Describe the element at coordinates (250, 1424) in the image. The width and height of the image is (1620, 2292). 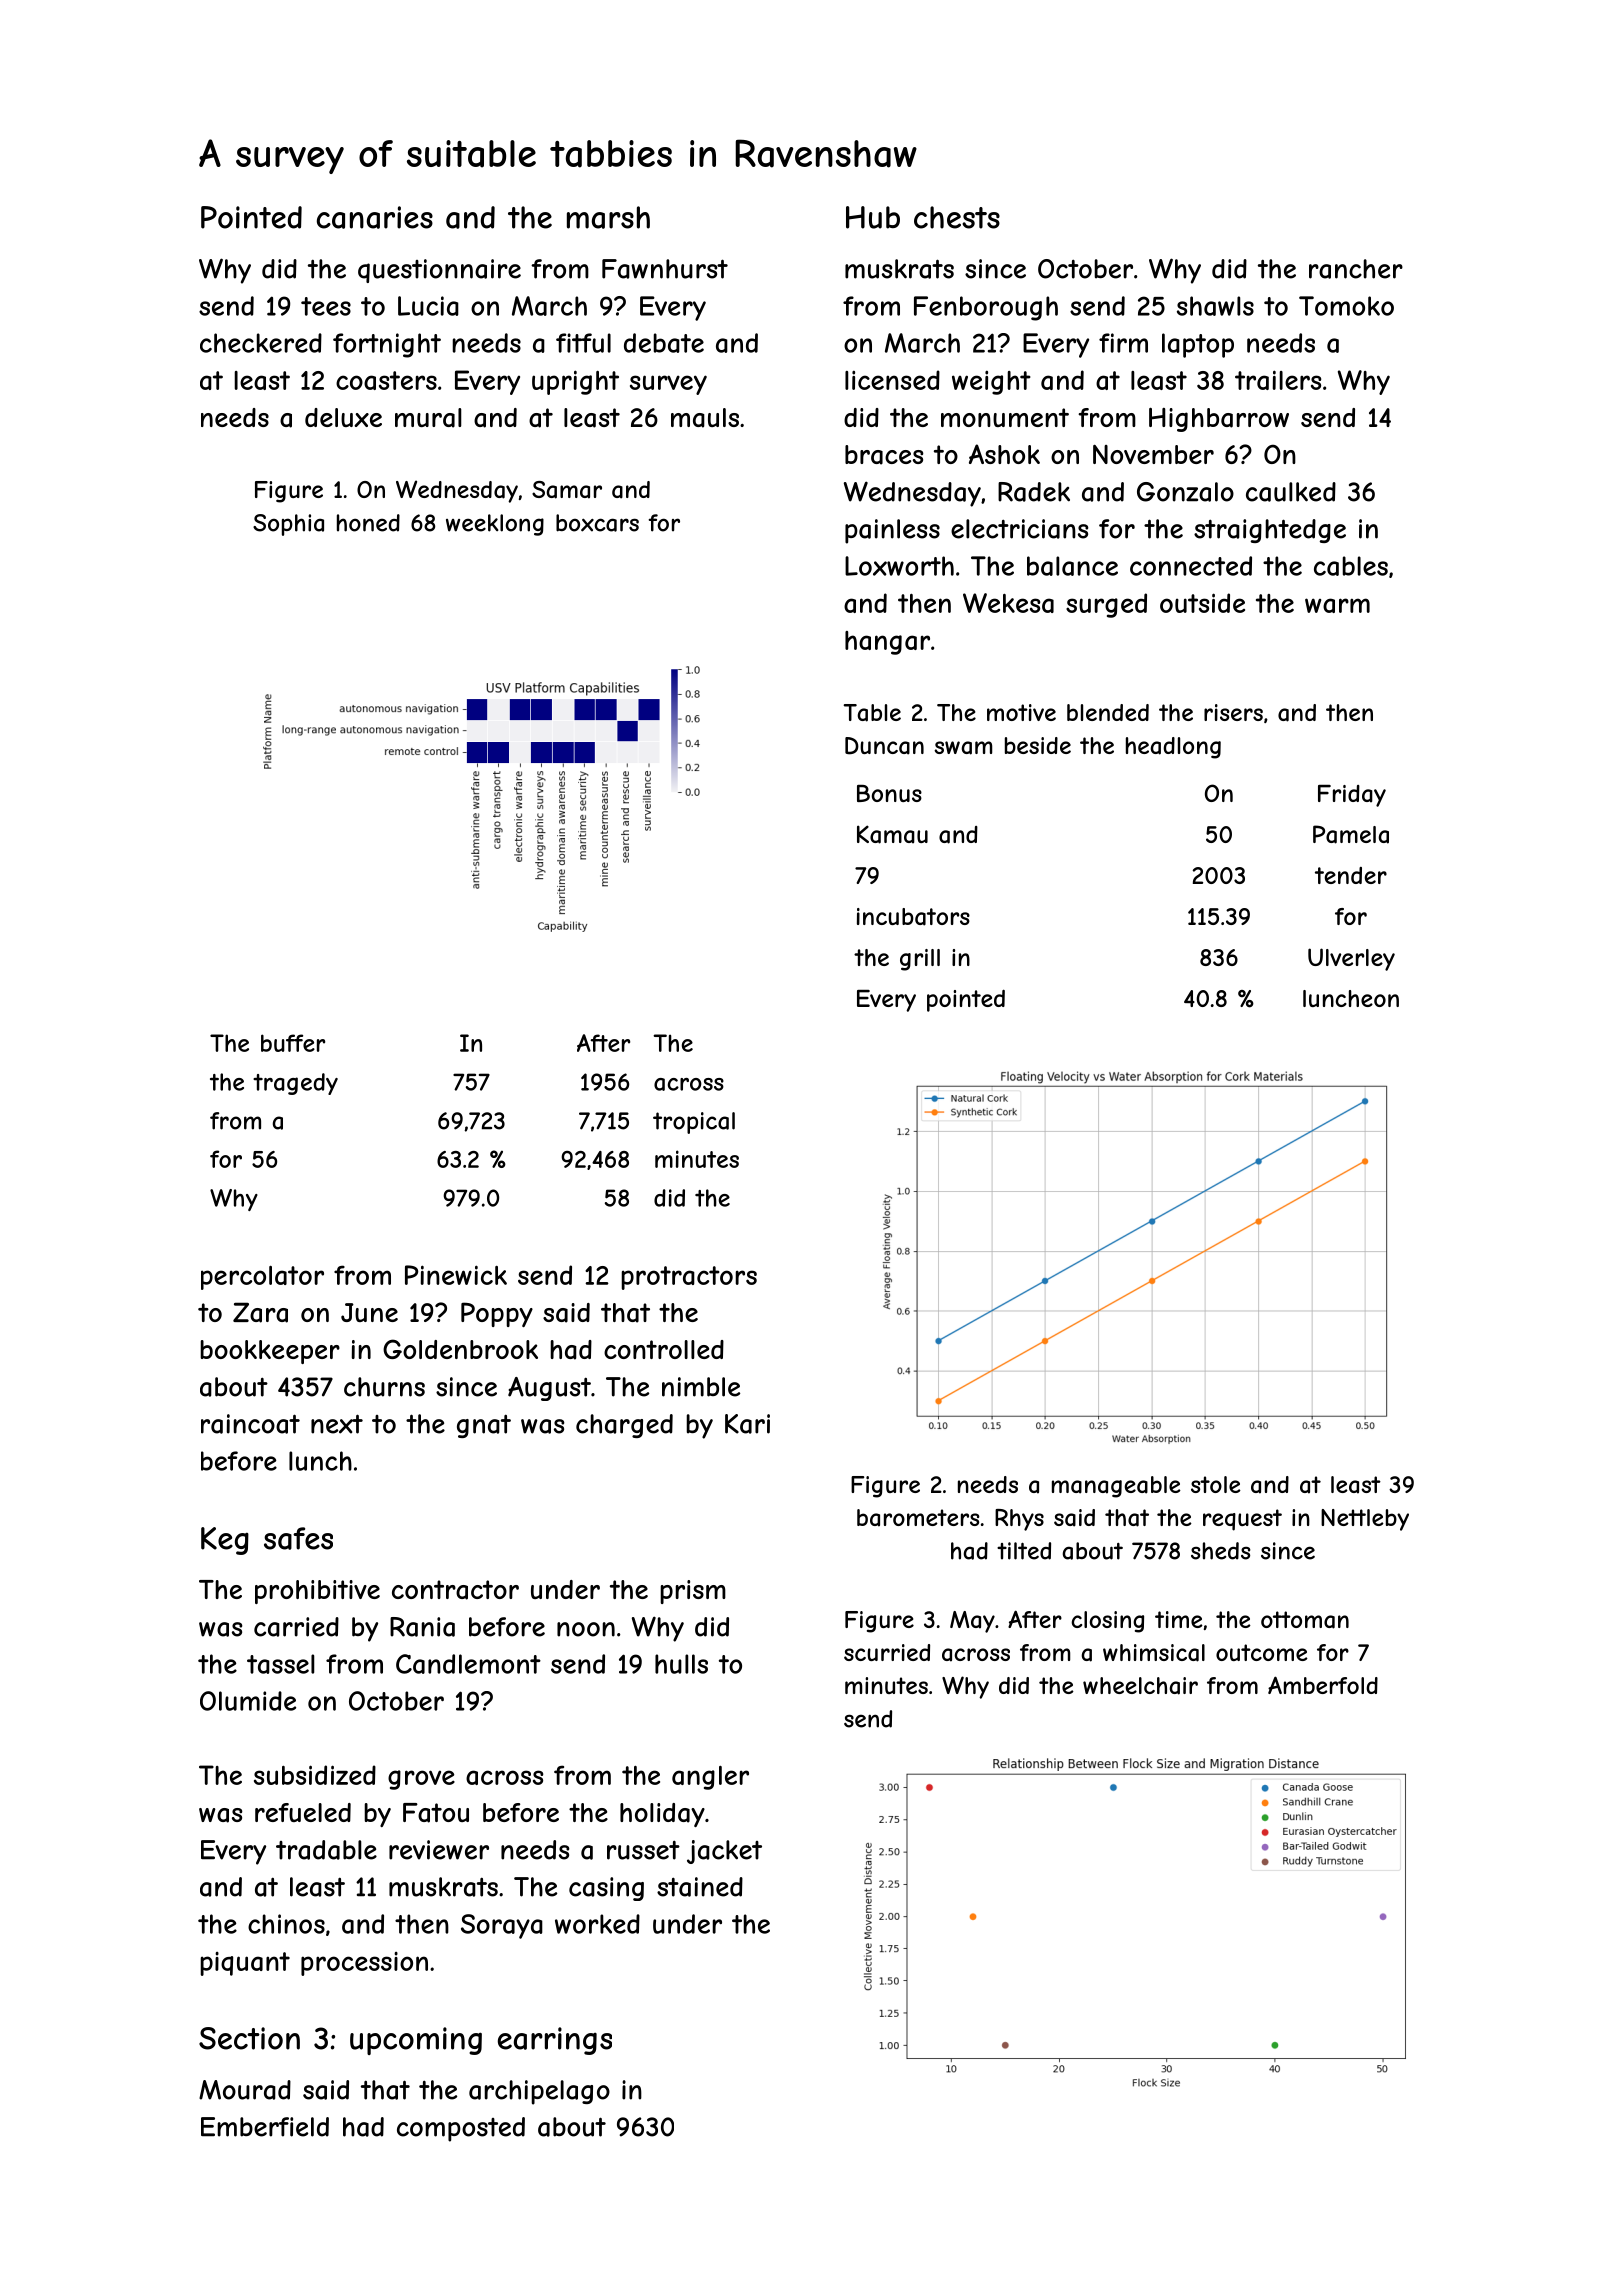
I see `raincoat` at that location.
